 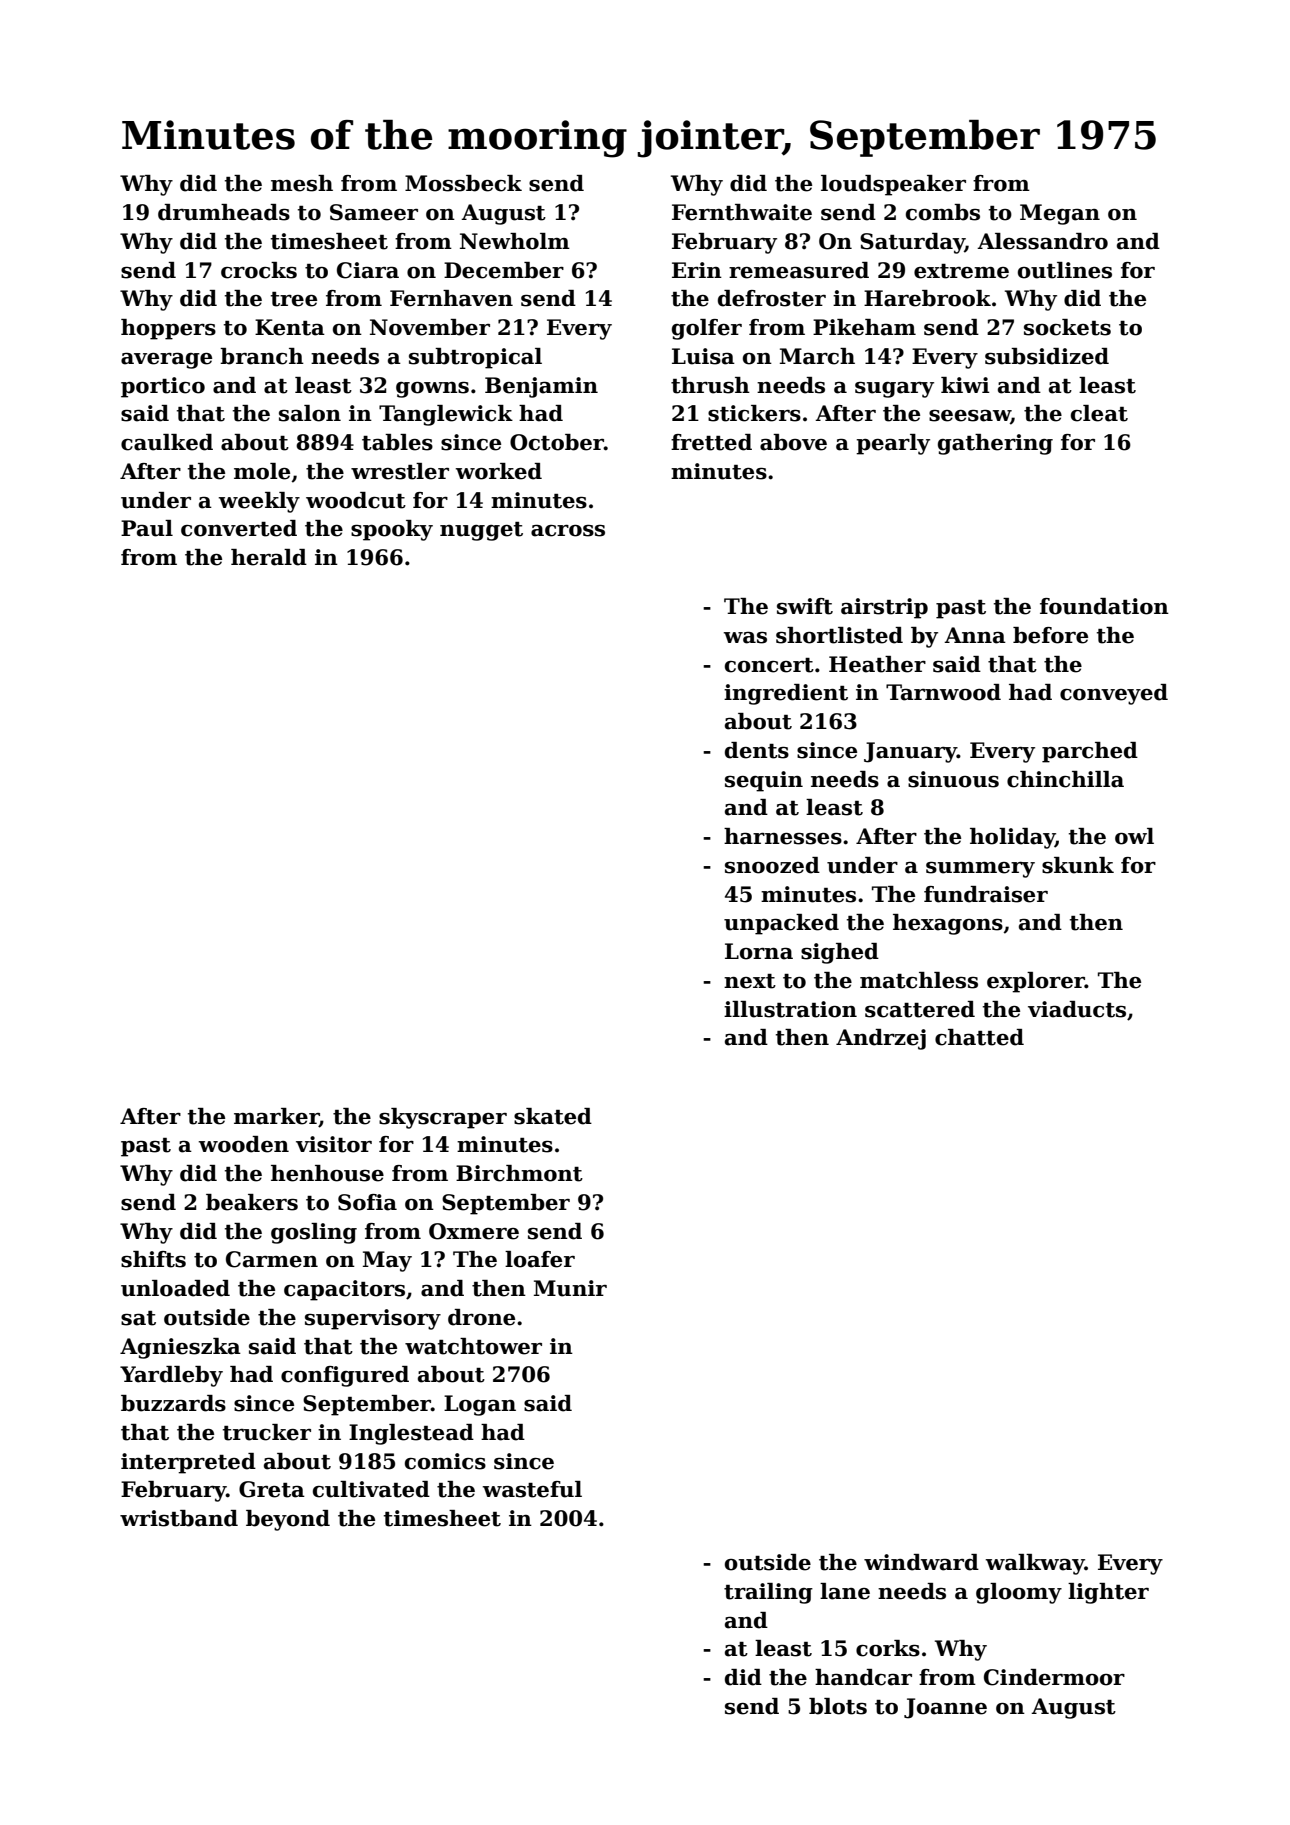 I want to click on Greta, so click(x=272, y=1489).
